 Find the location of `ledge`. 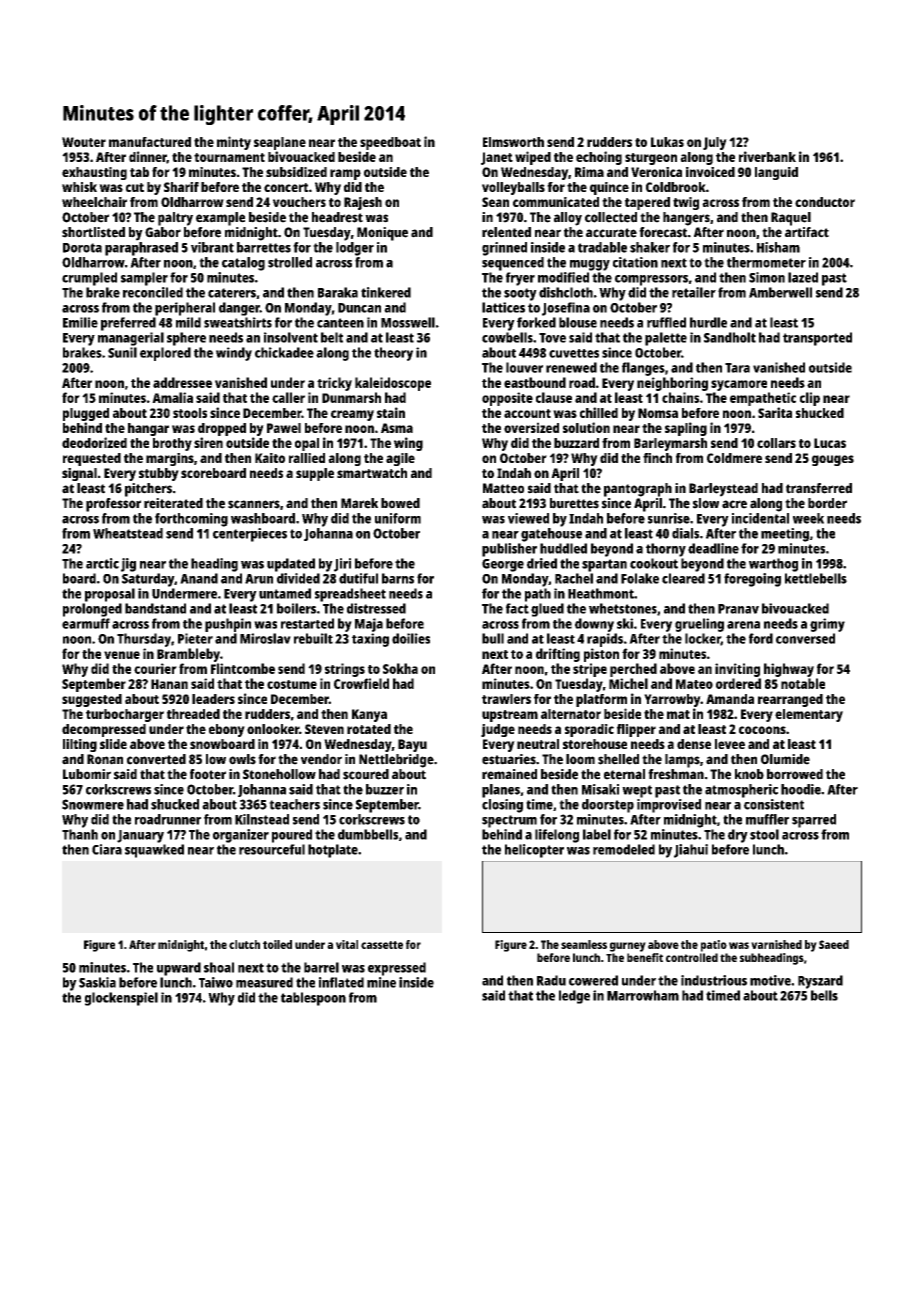

ledge is located at coordinates (574, 997).
